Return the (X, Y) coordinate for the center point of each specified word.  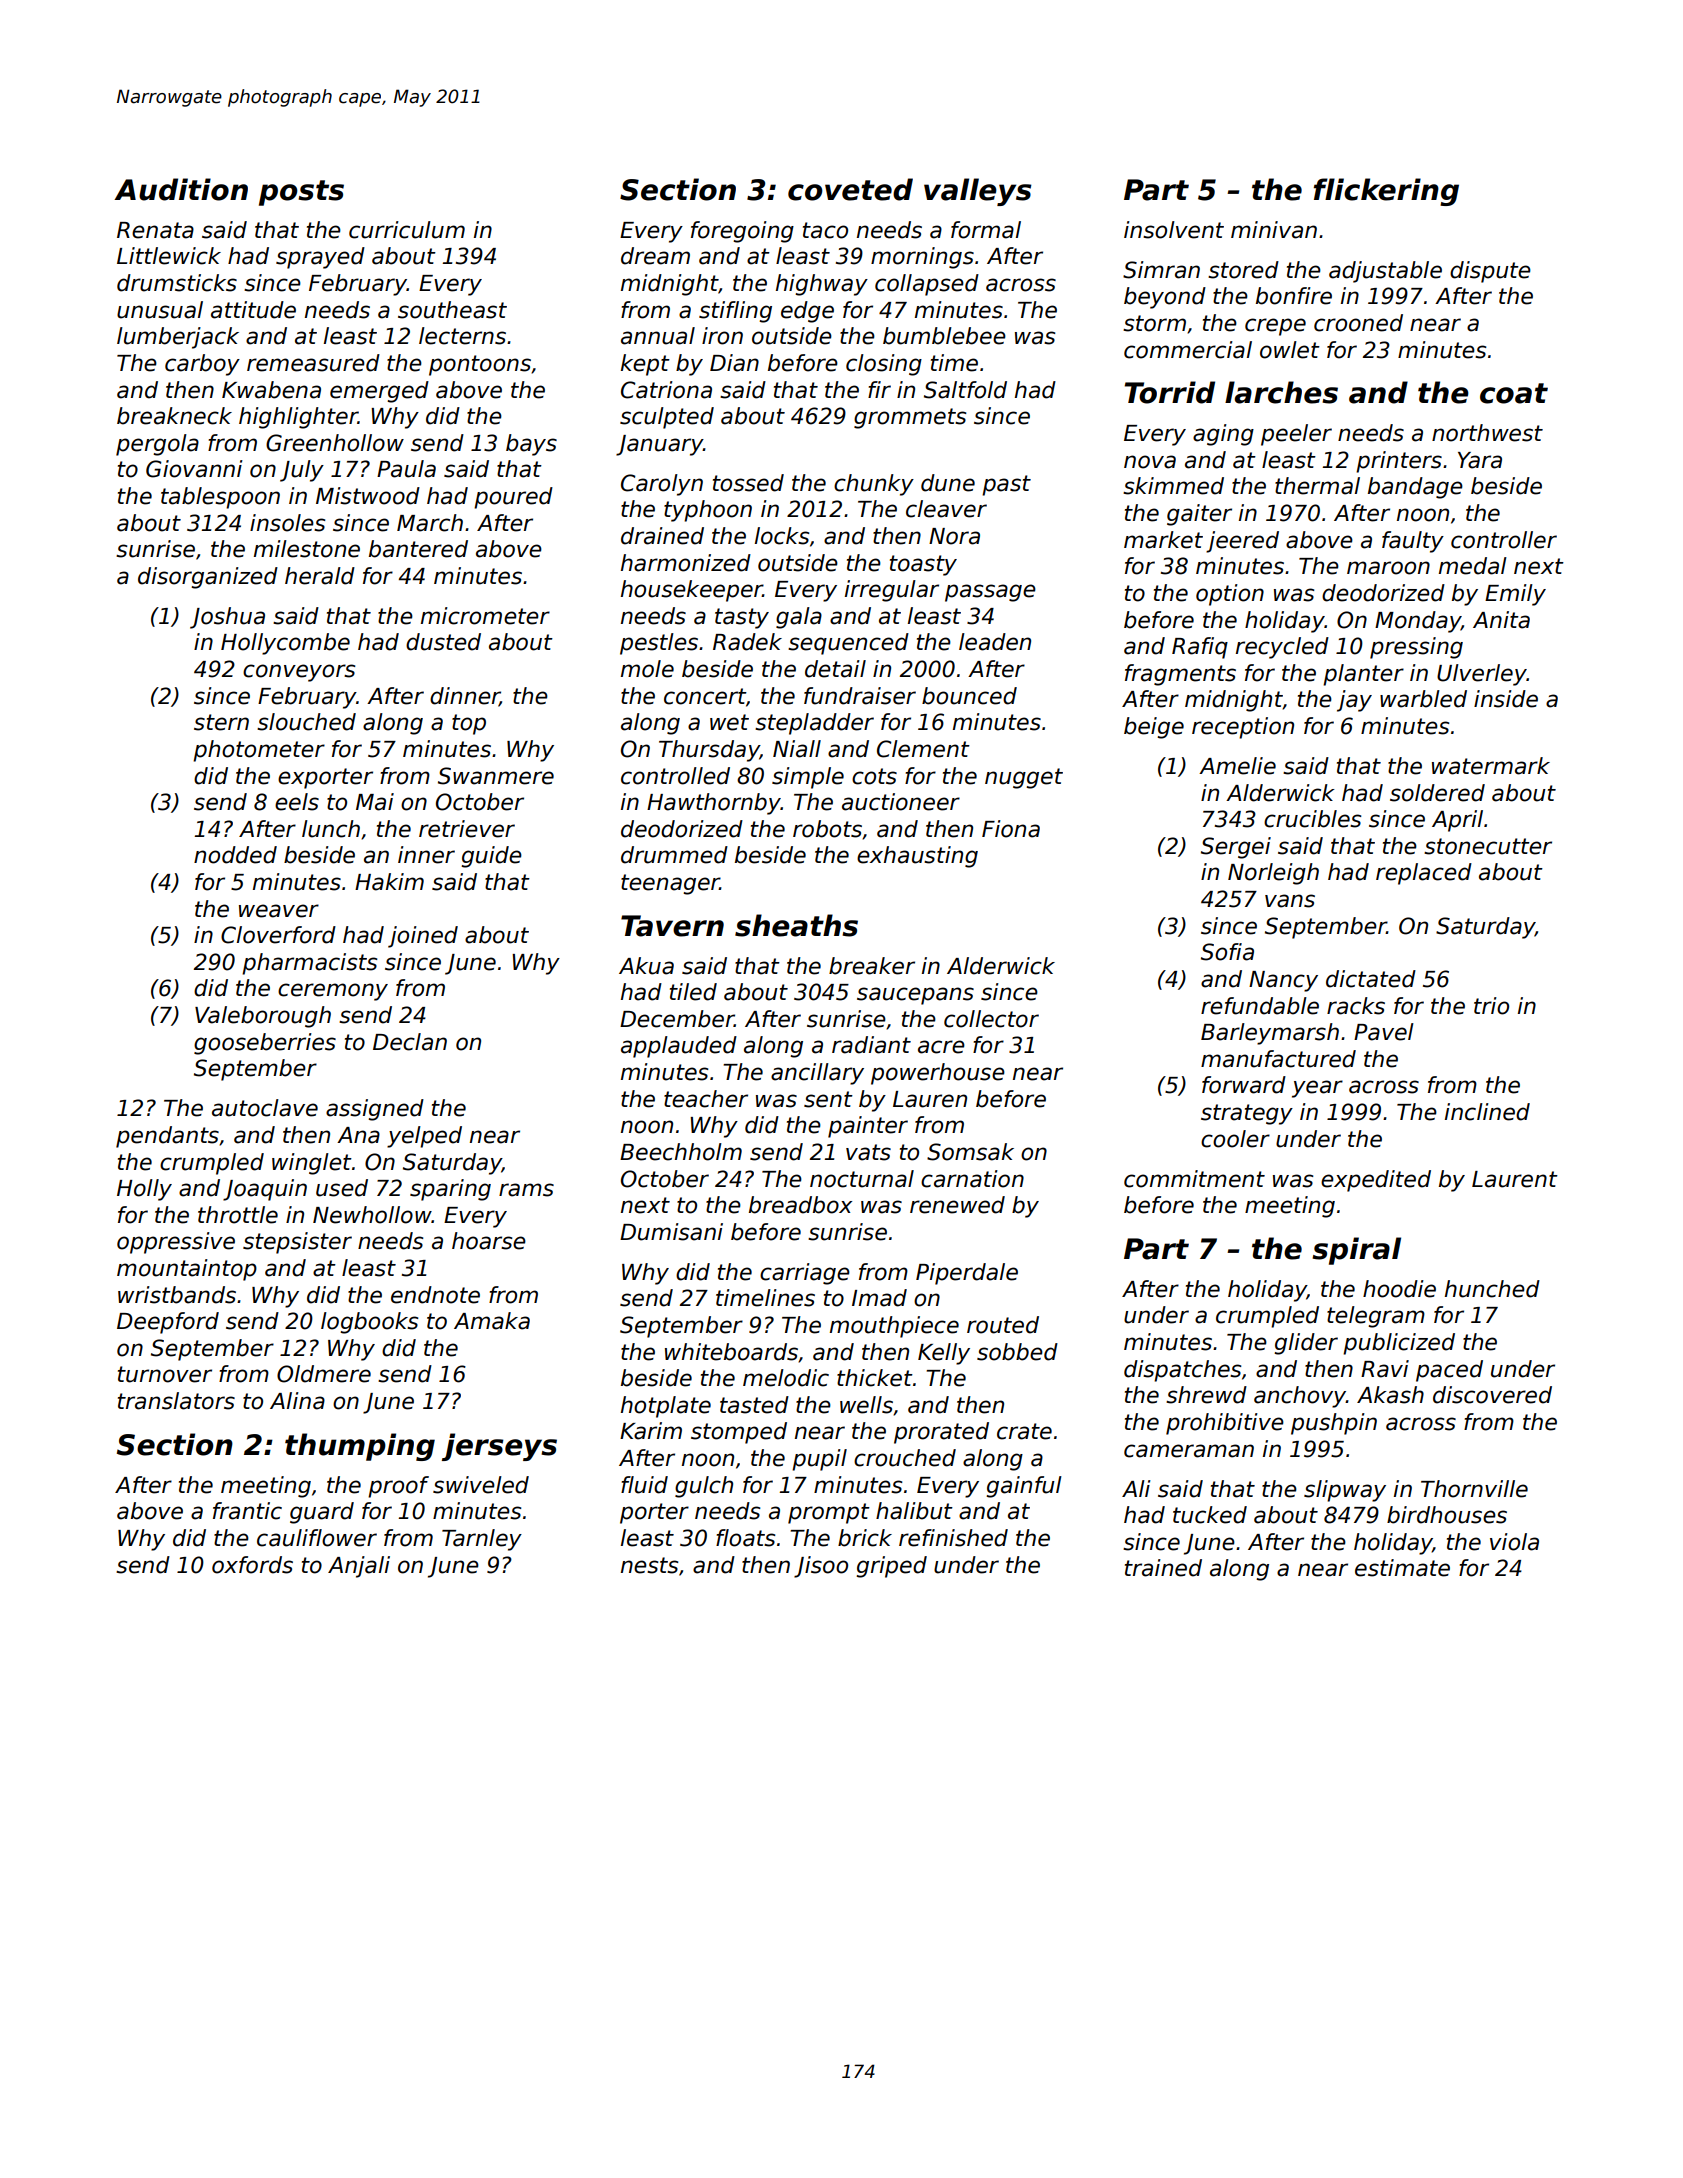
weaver (279, 911)
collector (991, 1019)
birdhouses (1447, 1515)
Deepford (168, 1323)
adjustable (1385, 272)
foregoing (742, 232)
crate (1024, 1431)
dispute (1490, 272)
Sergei (1236, 848)
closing (884, 365)
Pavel (1384, 1032)
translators (176, 1401)
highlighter (298, 418)
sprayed (320, 258)
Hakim (389, 882)
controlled (675, 776)
